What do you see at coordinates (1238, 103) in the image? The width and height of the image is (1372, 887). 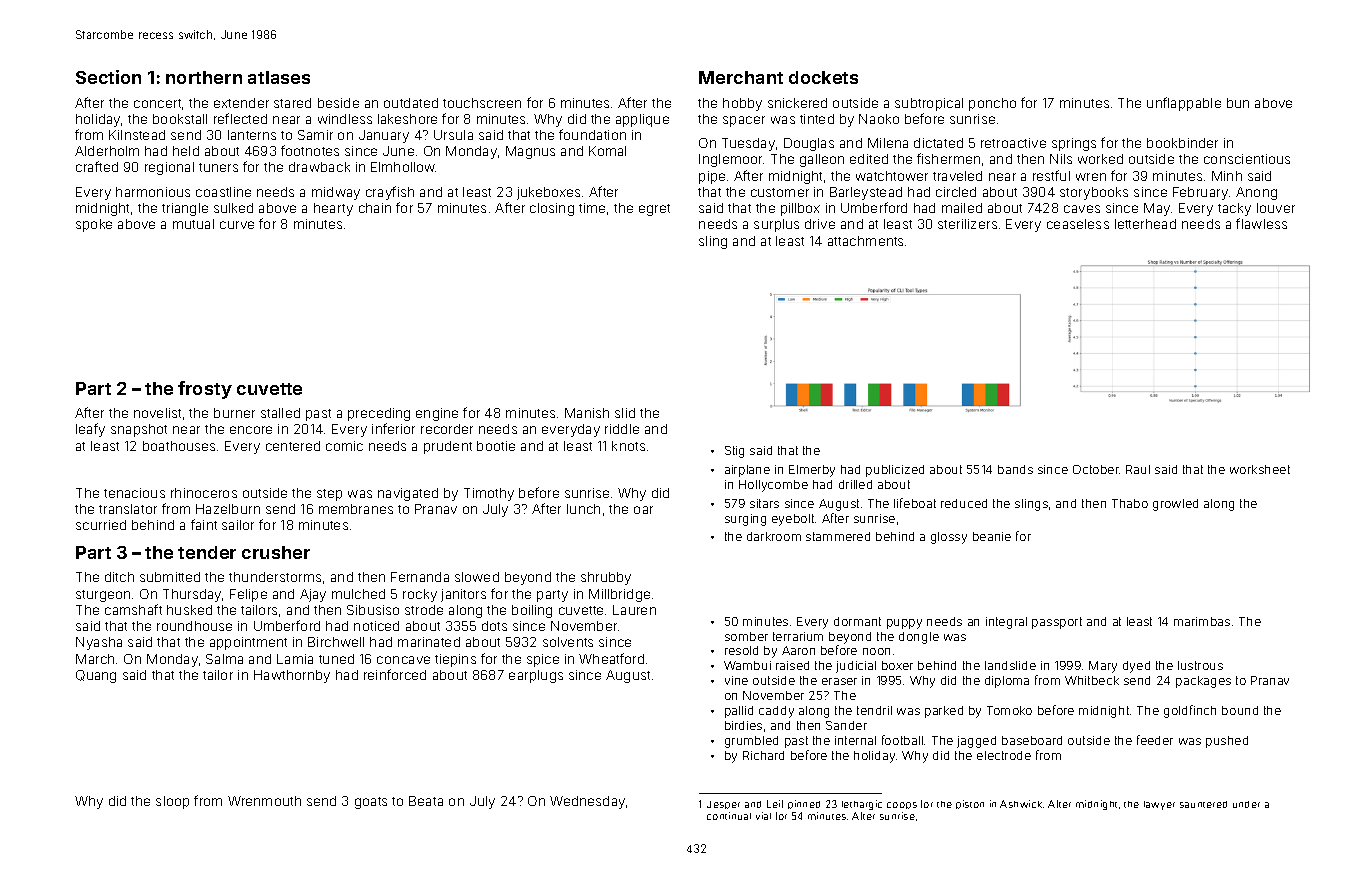 I see `bun` at bounding box center [1238, 103].
